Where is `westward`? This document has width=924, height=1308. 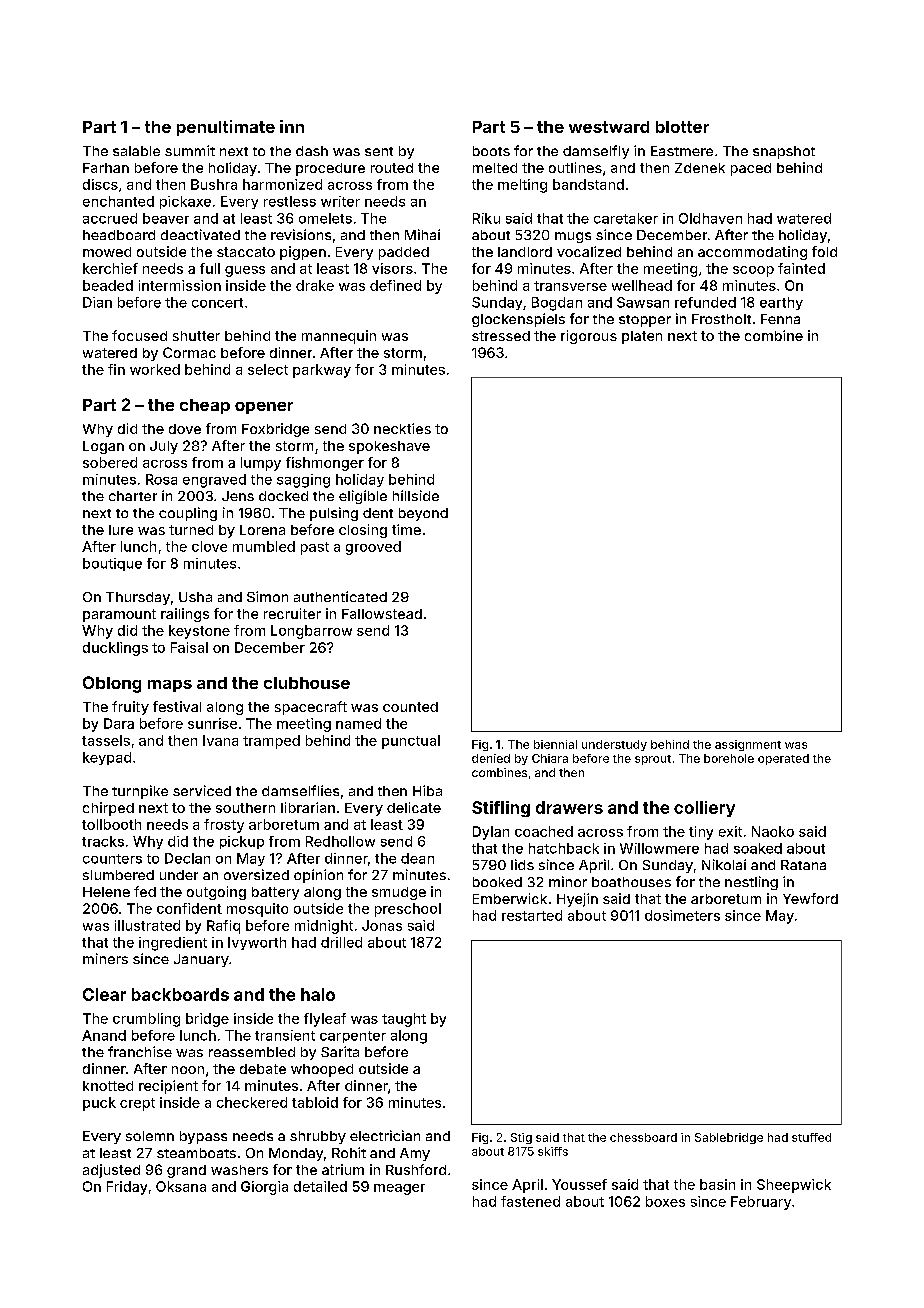 westward is located at coordinates (609, 127).
